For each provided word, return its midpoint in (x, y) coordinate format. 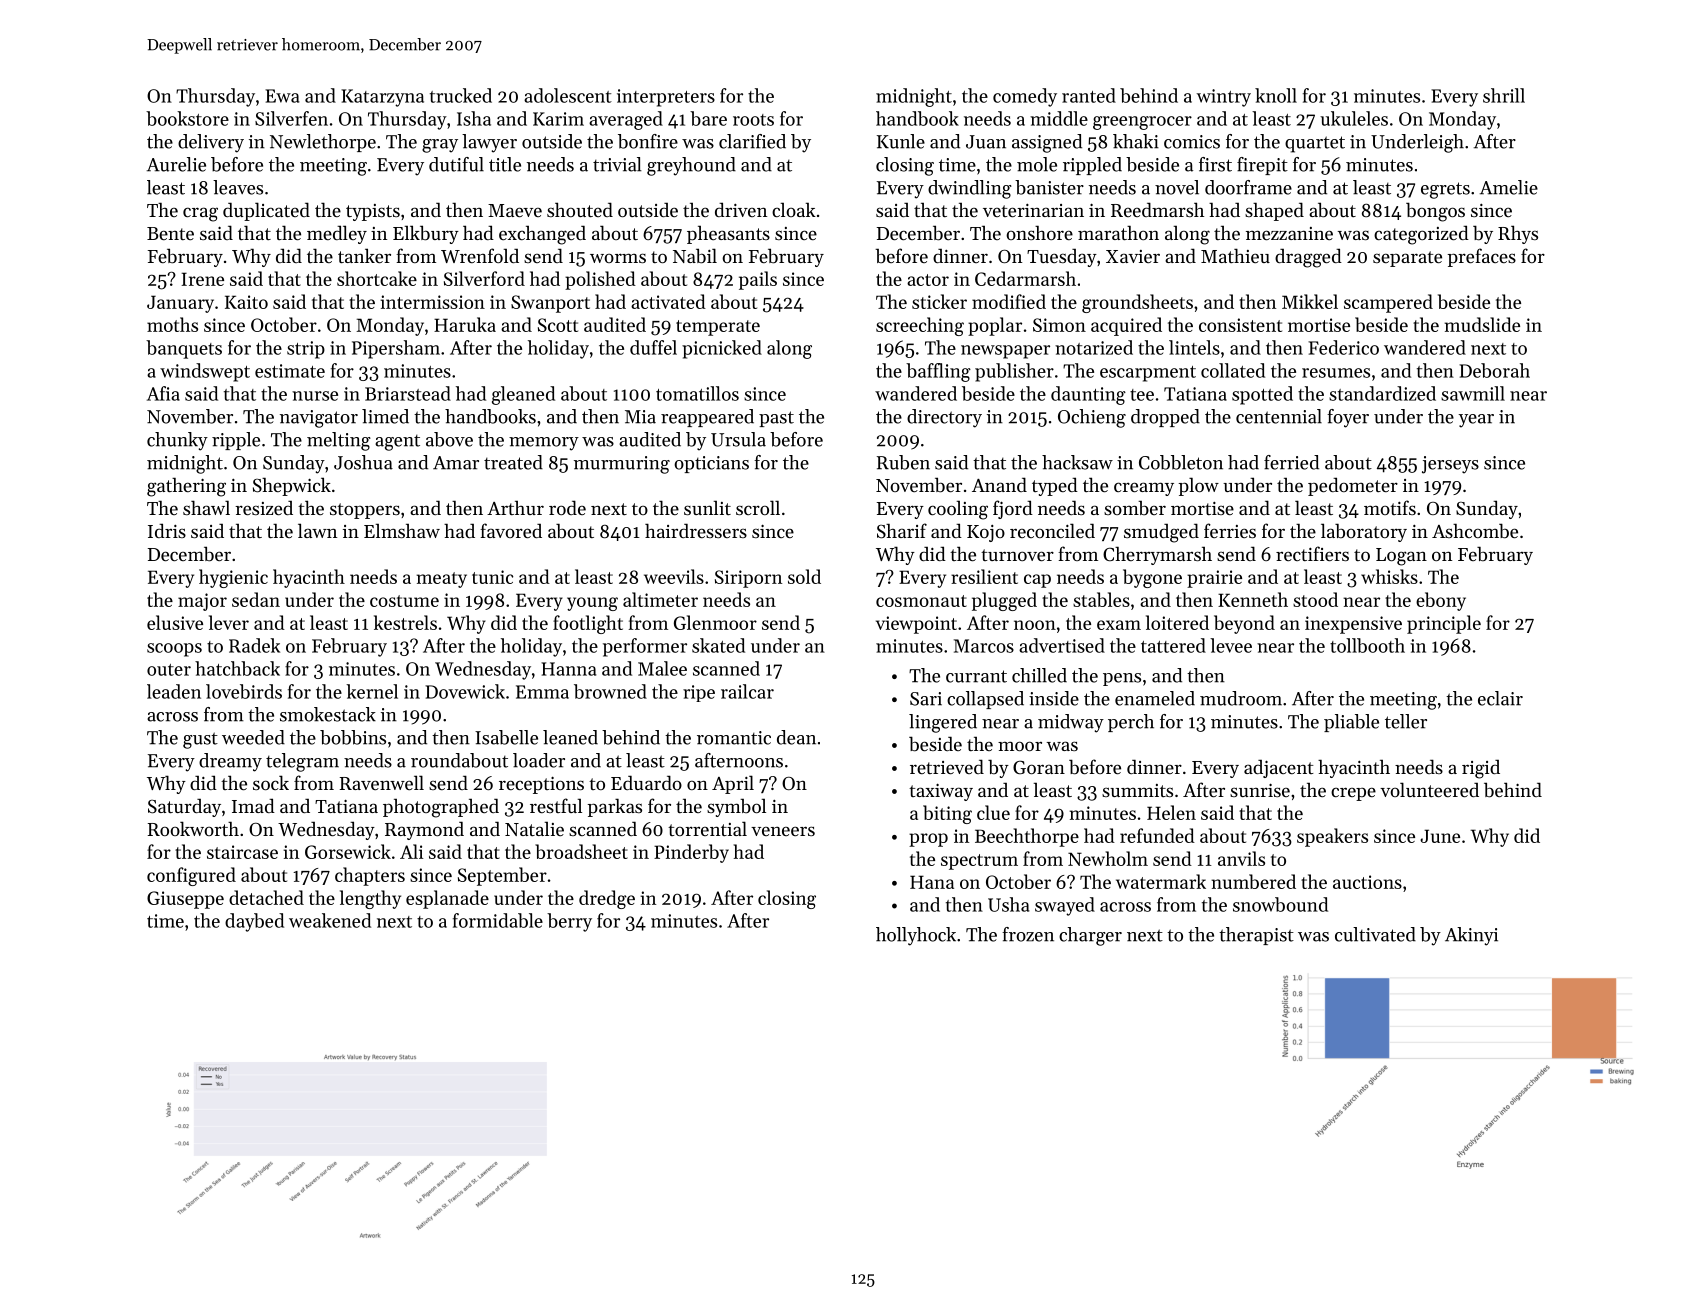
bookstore (187, 118)
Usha (1008, 904)
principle (1444, 624)
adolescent (568, 95)
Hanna (568, 669)
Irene (202, 279)
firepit (1262, 166)
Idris (167, 530)
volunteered (1429, 789)
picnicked (722, 349)
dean (796, 737)
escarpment (1148, 374)
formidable (498, 920)
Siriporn (748, 579)
